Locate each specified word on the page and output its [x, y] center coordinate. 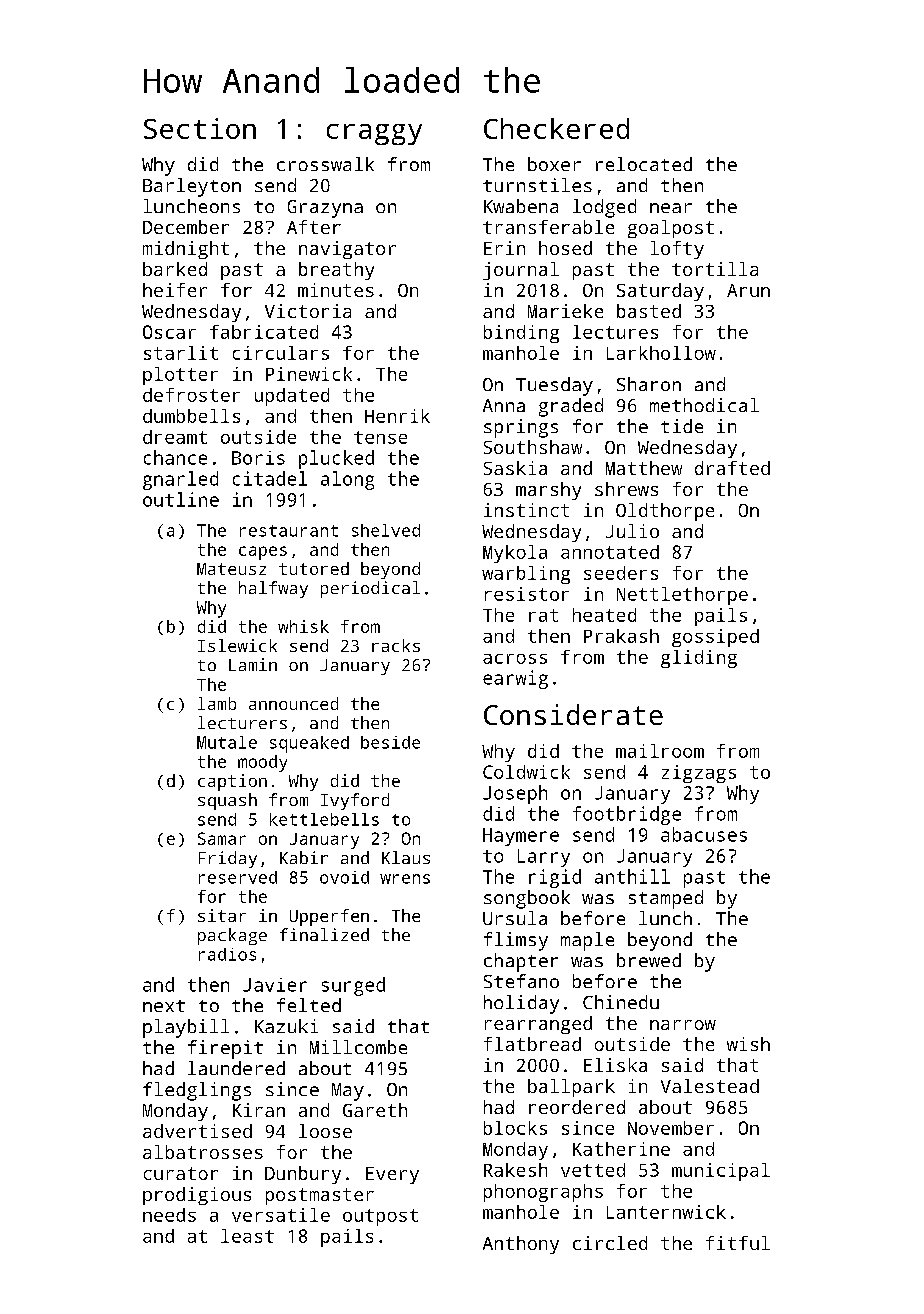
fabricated [264, 332]
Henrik [397, 416]
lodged [604, 208]
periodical [370, 589]
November [671, 1128]
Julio [632, 531]
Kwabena [521, 206]
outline [181, 499]
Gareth [375, 1110]
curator [181, 1173]
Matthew [644, 468]
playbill [186, 1028]
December [186, 227]
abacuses [704, 834]
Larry [544, 858]
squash [227, 801]
